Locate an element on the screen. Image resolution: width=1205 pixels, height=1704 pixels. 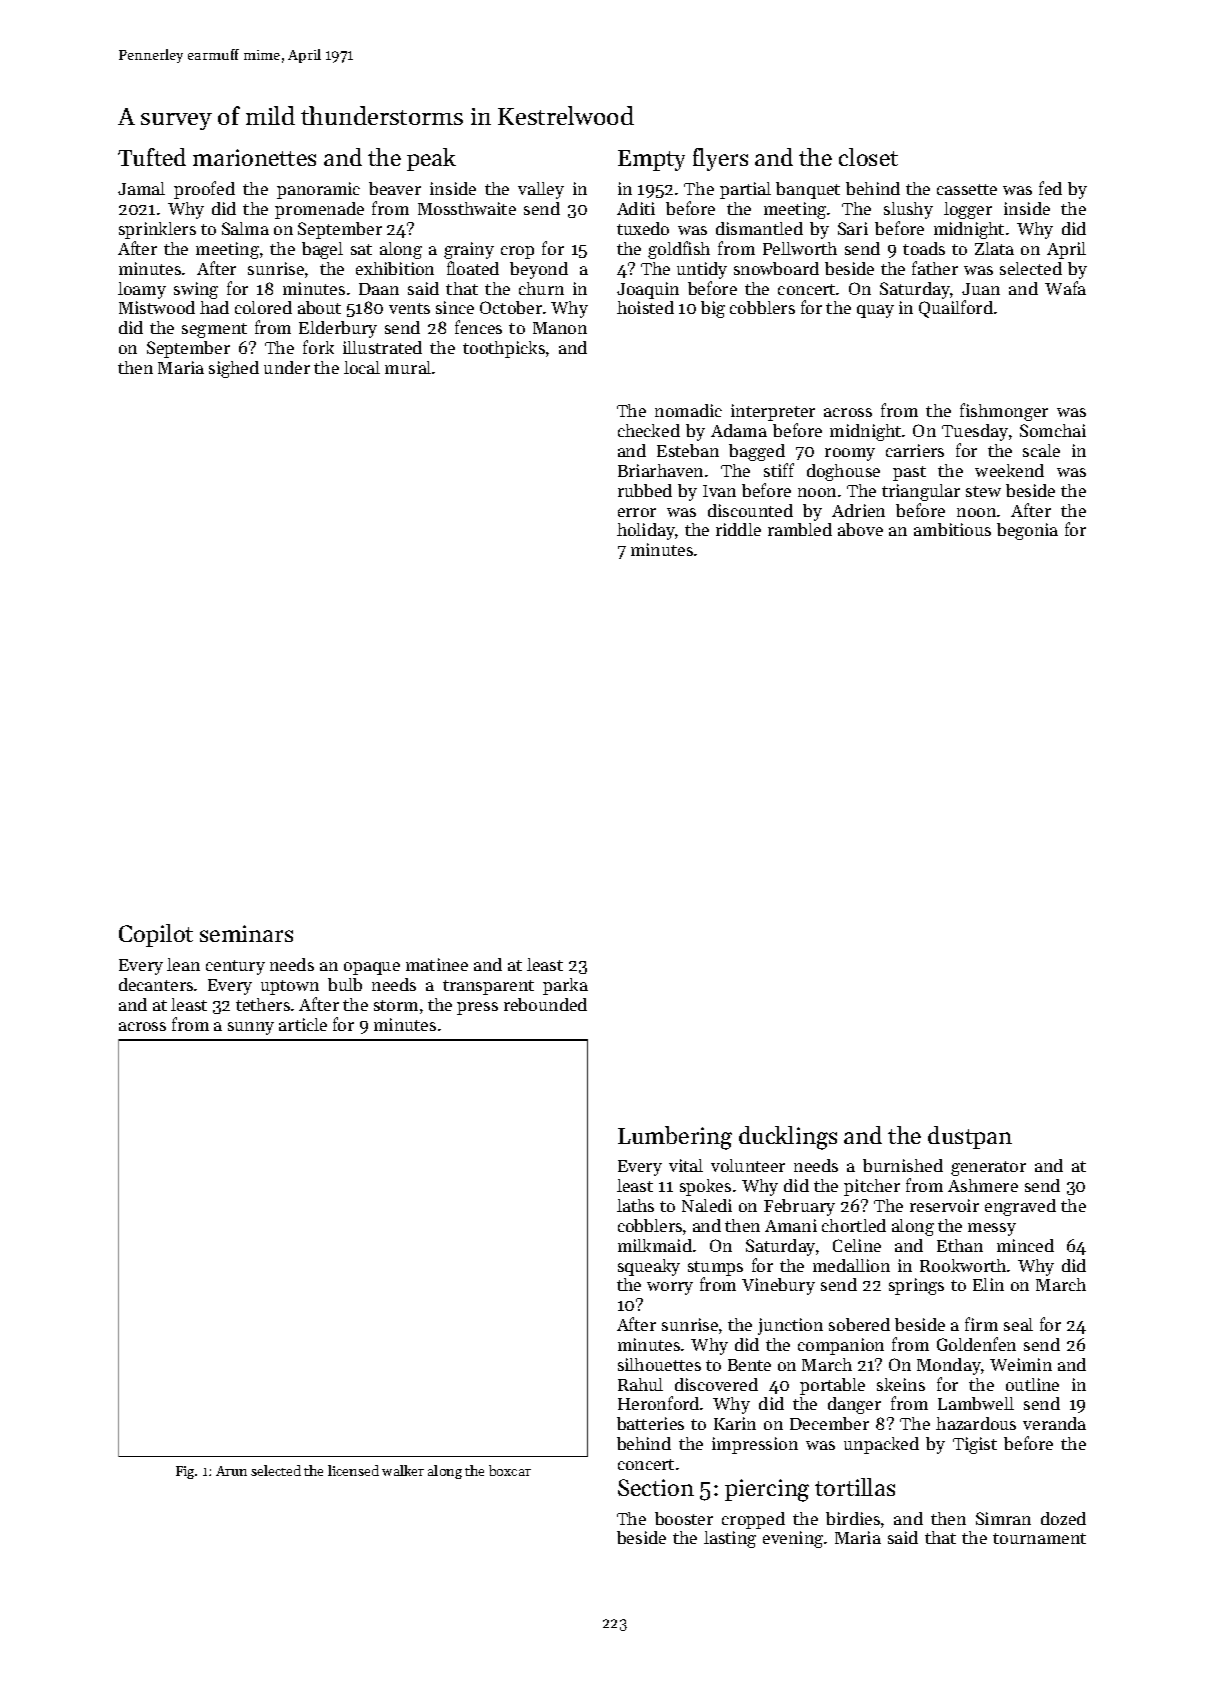
article is located at coordinates (303, 1024).
